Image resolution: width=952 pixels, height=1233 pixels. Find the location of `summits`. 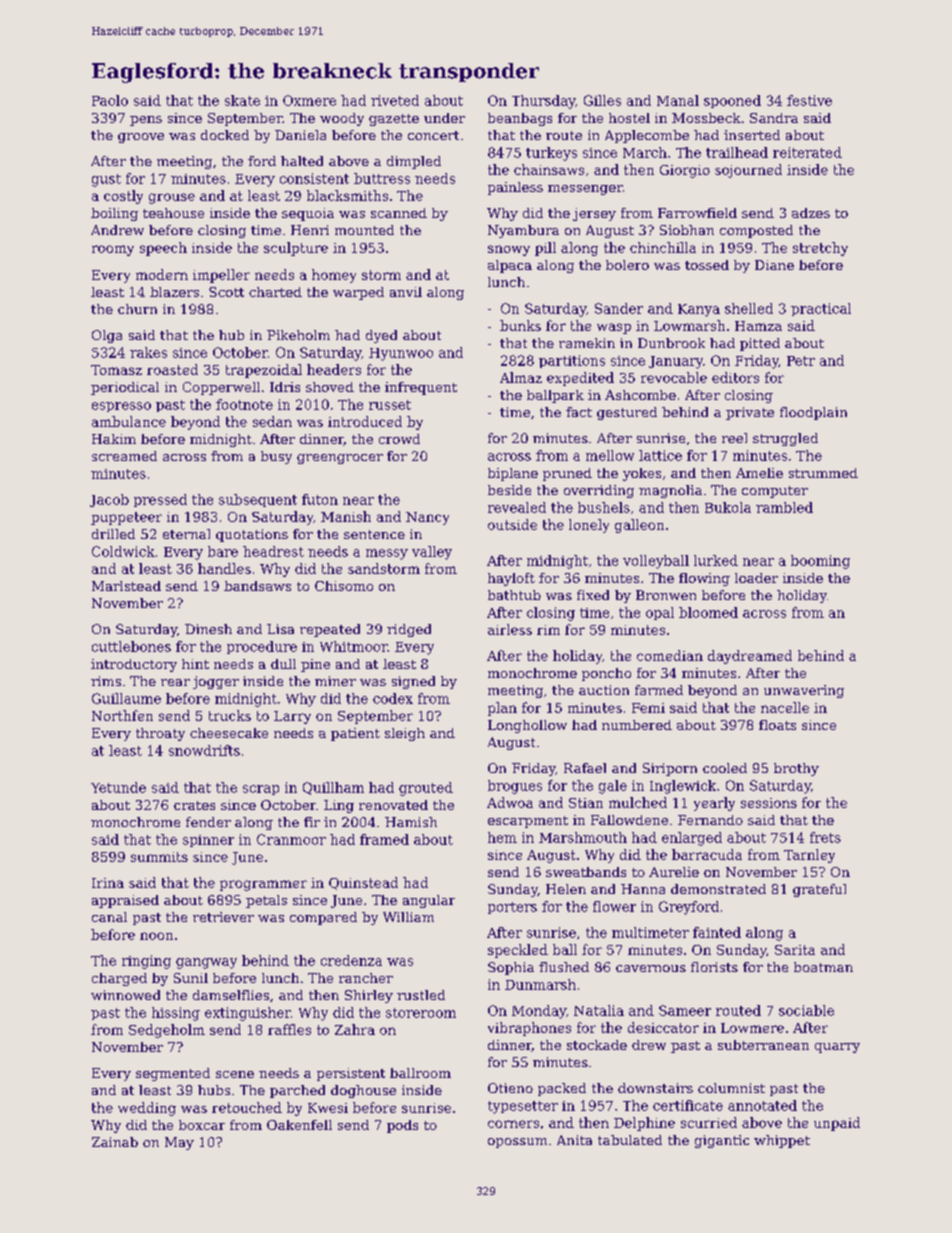

summits is located at coordinates (159, 857).
